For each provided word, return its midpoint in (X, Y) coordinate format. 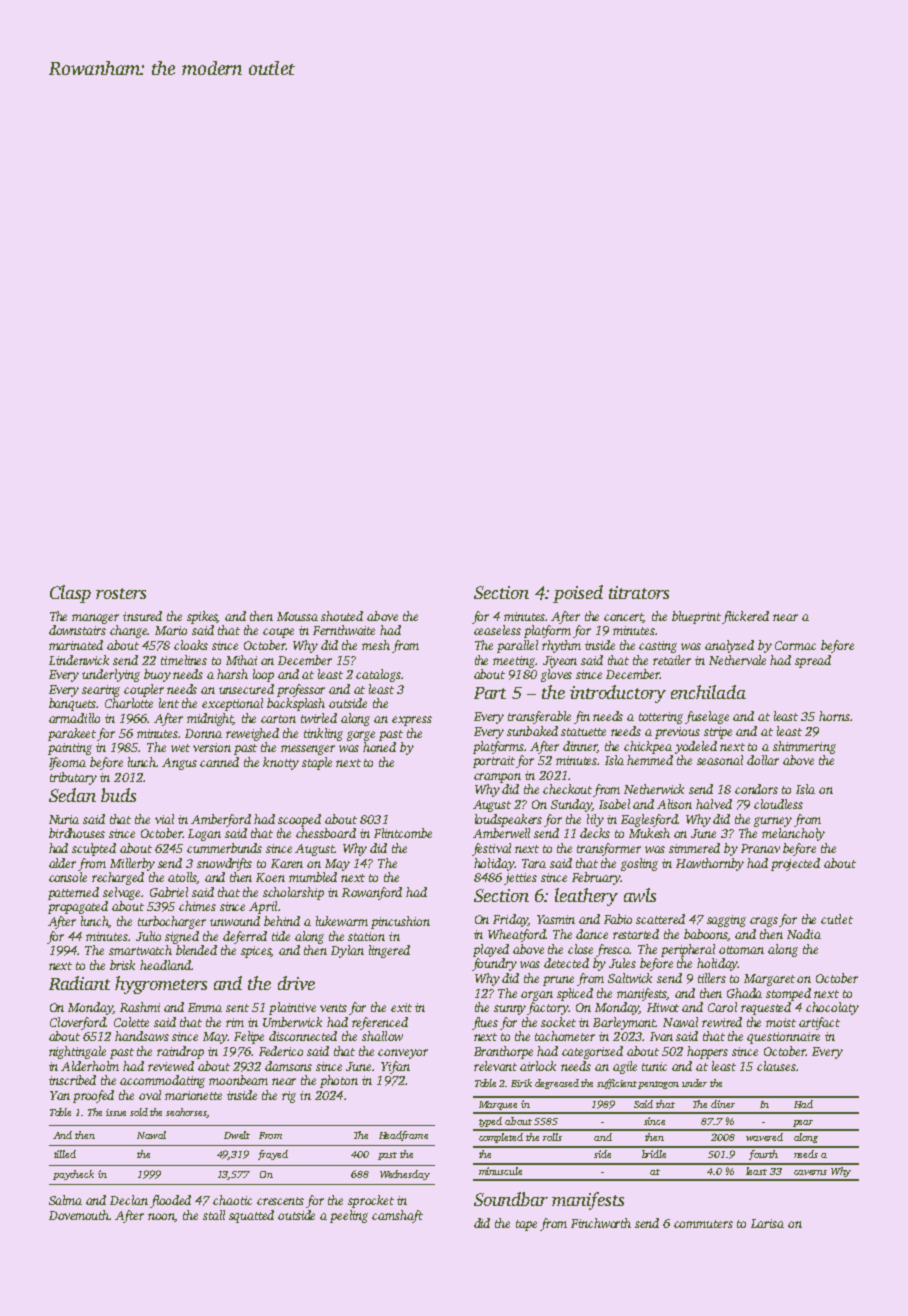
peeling (349, 1216)
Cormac (795, 645)
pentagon (658, 1085)
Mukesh (649, 833)
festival (491, 849)
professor (301, 690)
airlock (538, 1066)
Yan (60, 1095)
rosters (121, 593)
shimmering (804, 747)
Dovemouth (79, 1215)
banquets (73, 704)
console (68, 877)
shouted (342, 616)
